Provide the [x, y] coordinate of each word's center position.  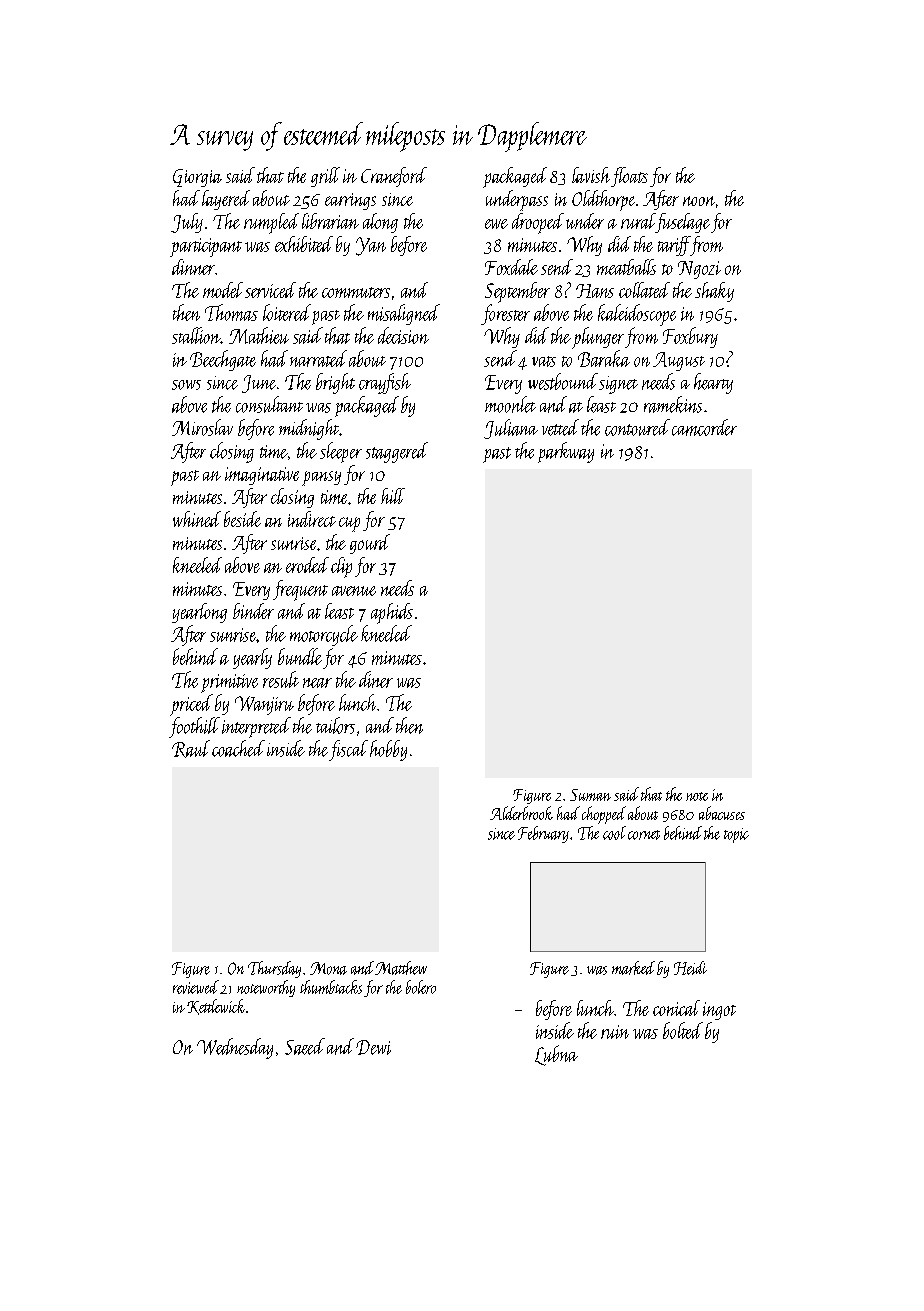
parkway [566, 452]
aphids [392, 613]
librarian [330, 221]
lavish [591, 175]
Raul [191, 749]
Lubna [556, 1055]
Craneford [394, 177]
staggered [397, 452]
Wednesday [235, 1048]
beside [242, 519]
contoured [637, 427]
